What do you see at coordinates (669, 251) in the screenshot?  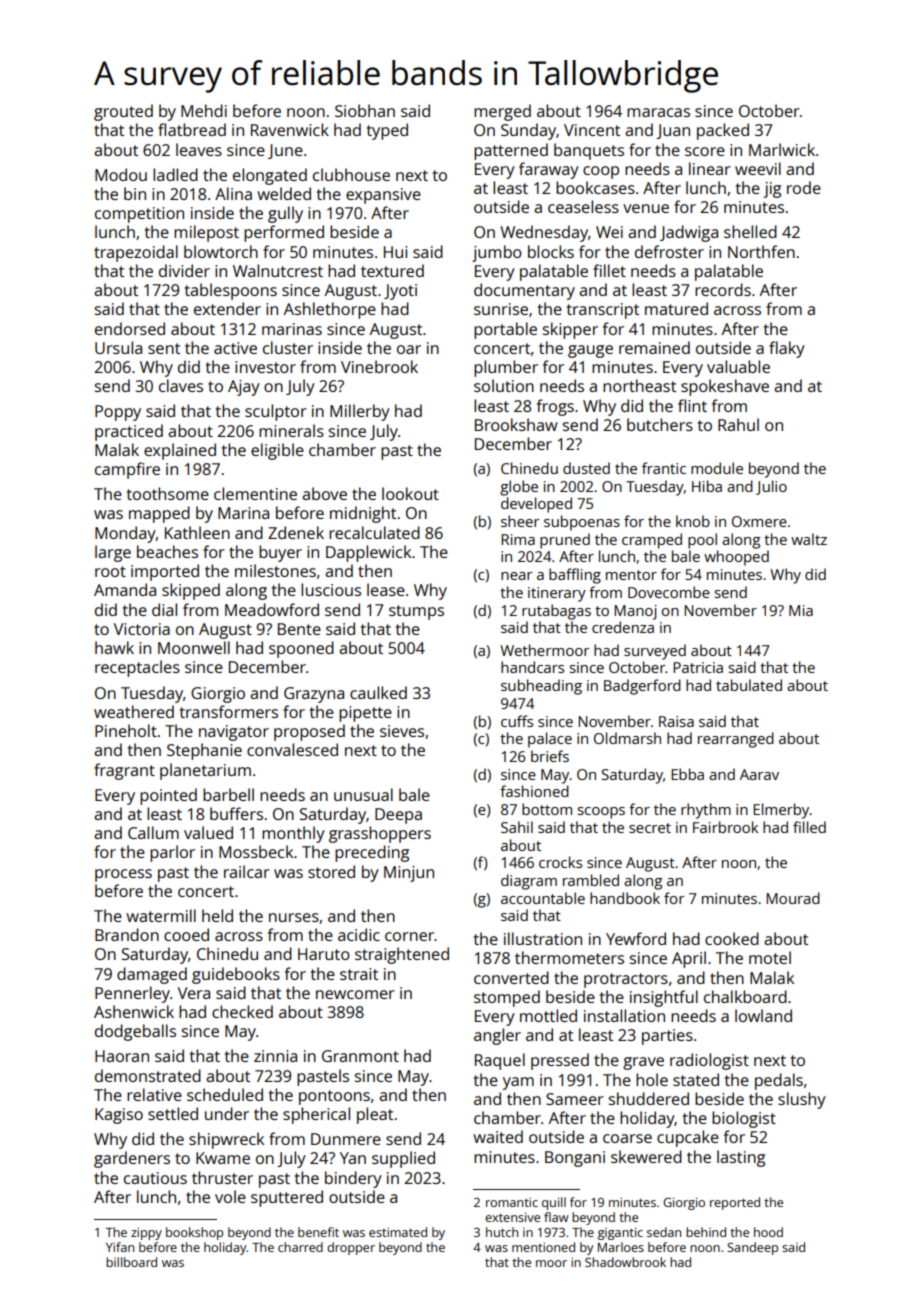 I see `defroster` at bounding box center [669, 251].
